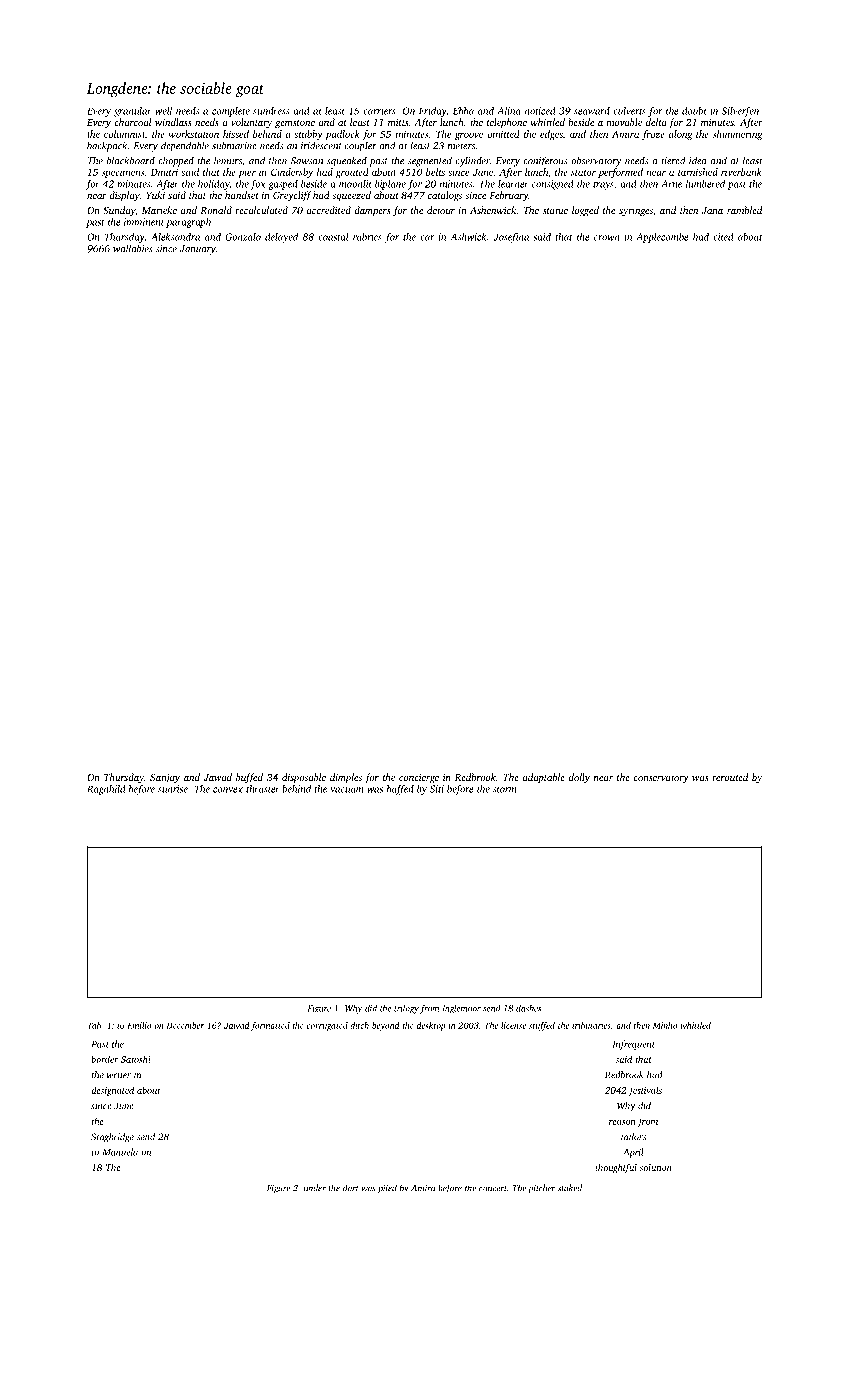 This page has width=849, height=1400. What do you see at coordinates (661, 779) in the page?
I see `conservatory` at bounding box center [661, 779].
